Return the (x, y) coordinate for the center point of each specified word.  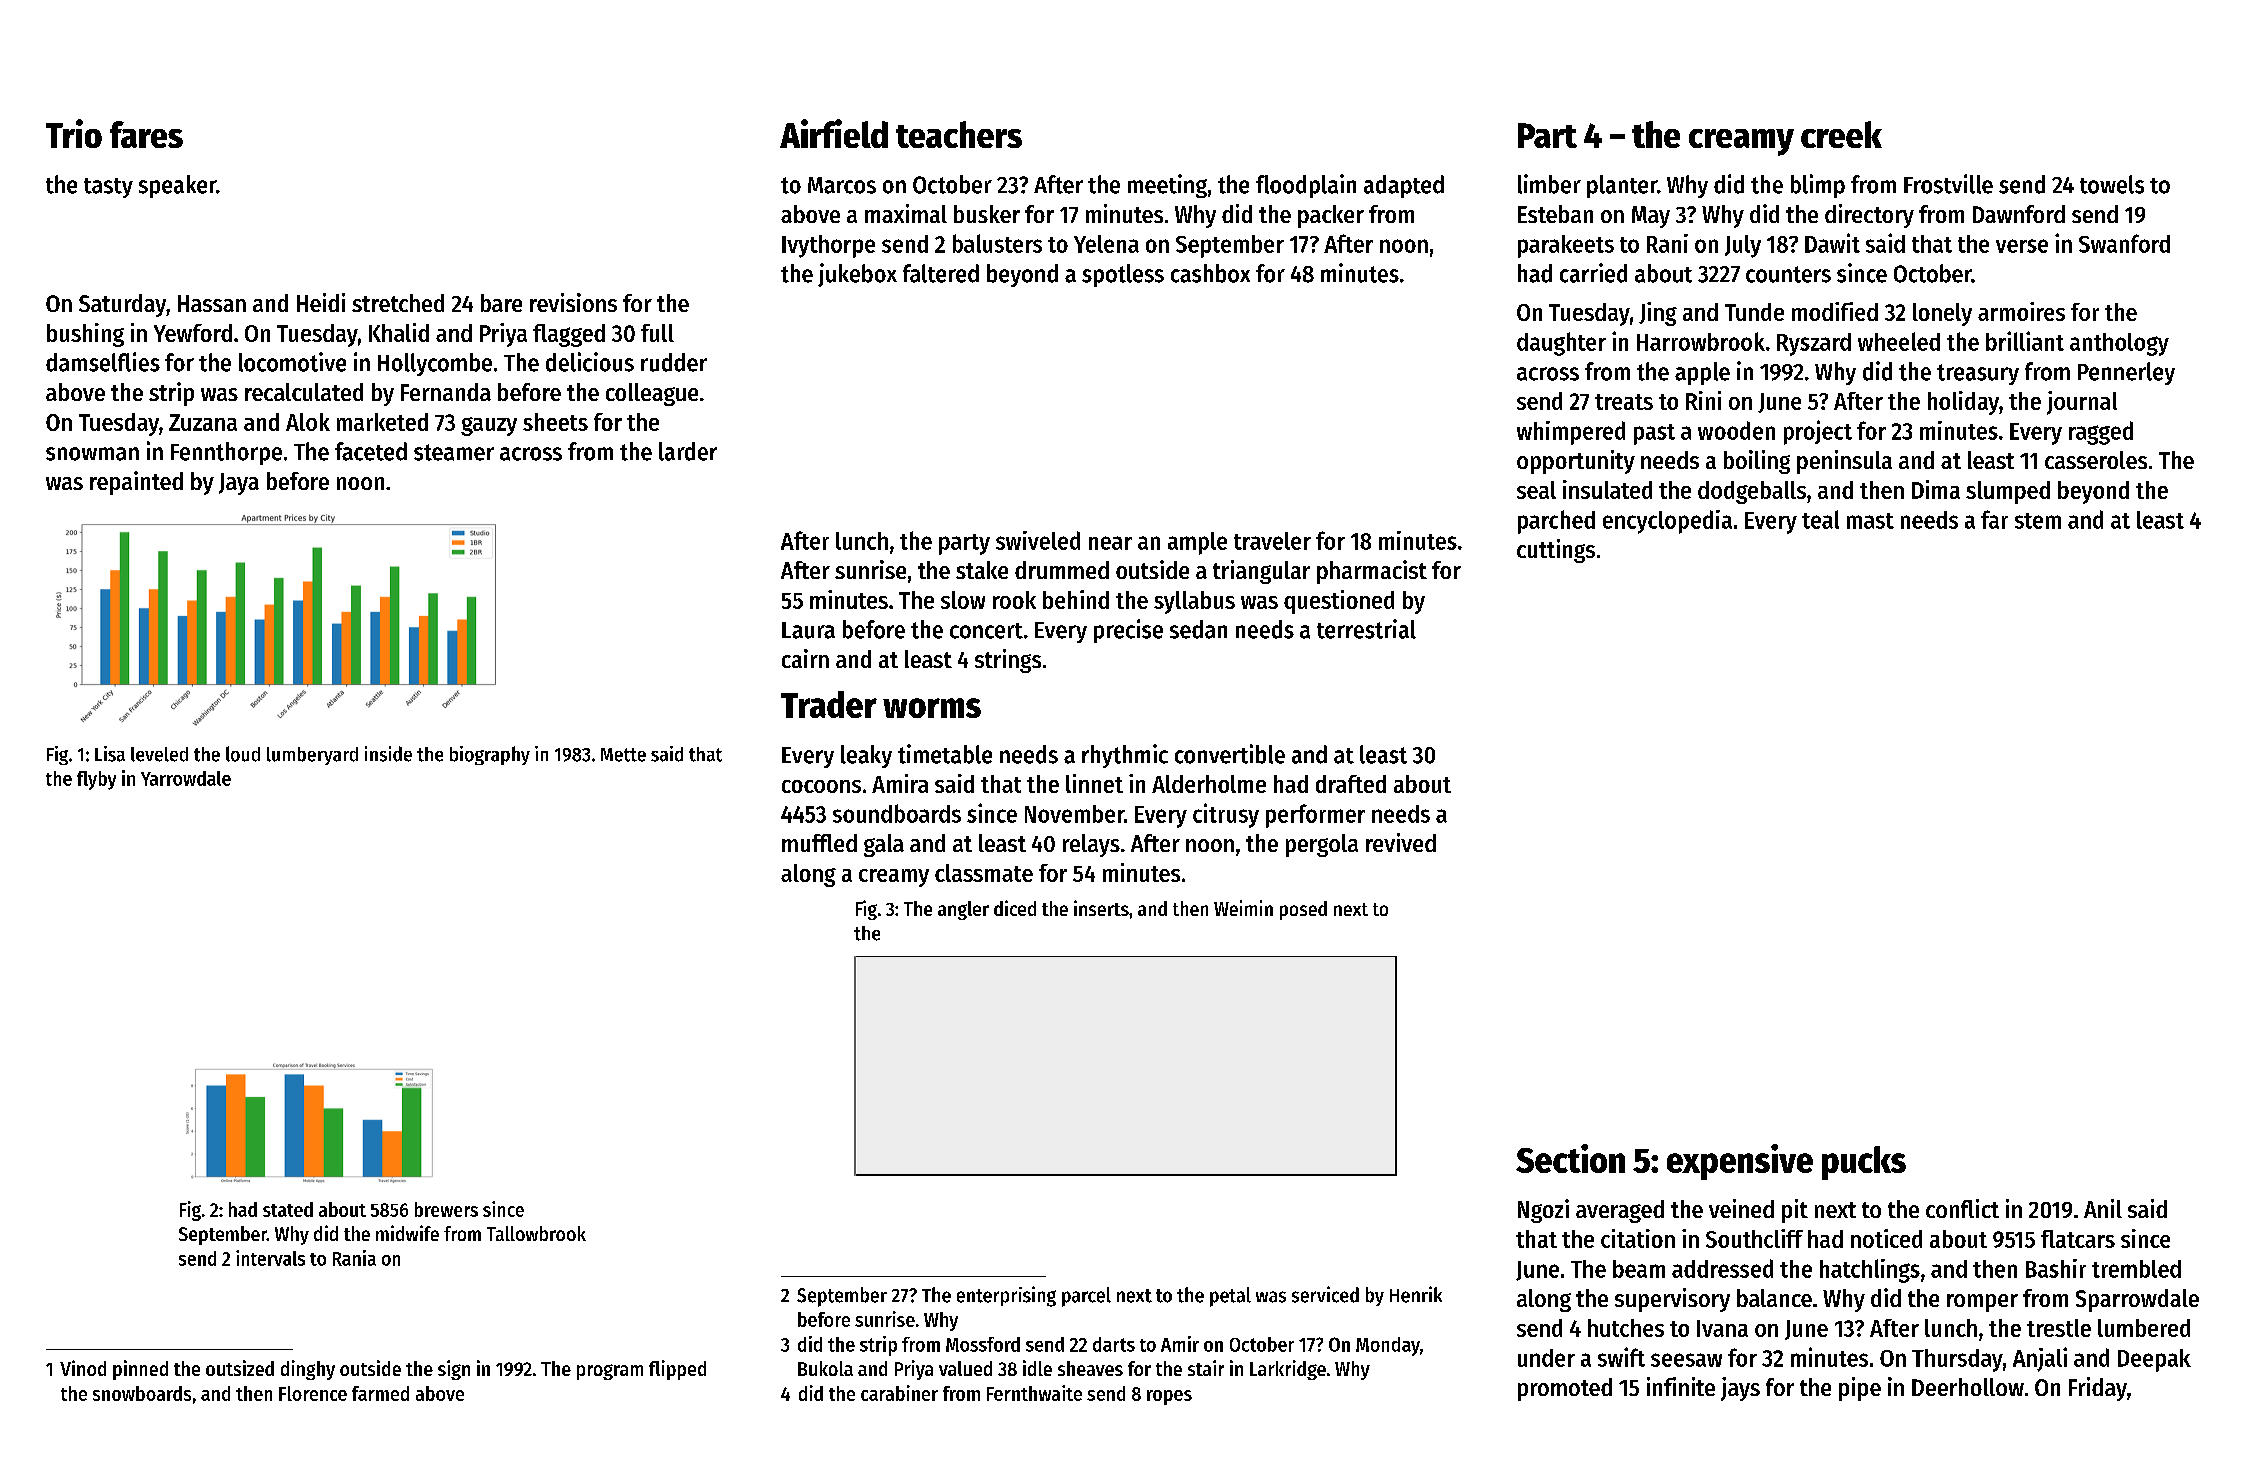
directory (1869, 216)
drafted (1351, 784)
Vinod (83, 1368)
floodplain (1306, 186)
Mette (623, 755)
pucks (1864, 1163)
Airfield (834, 133)
